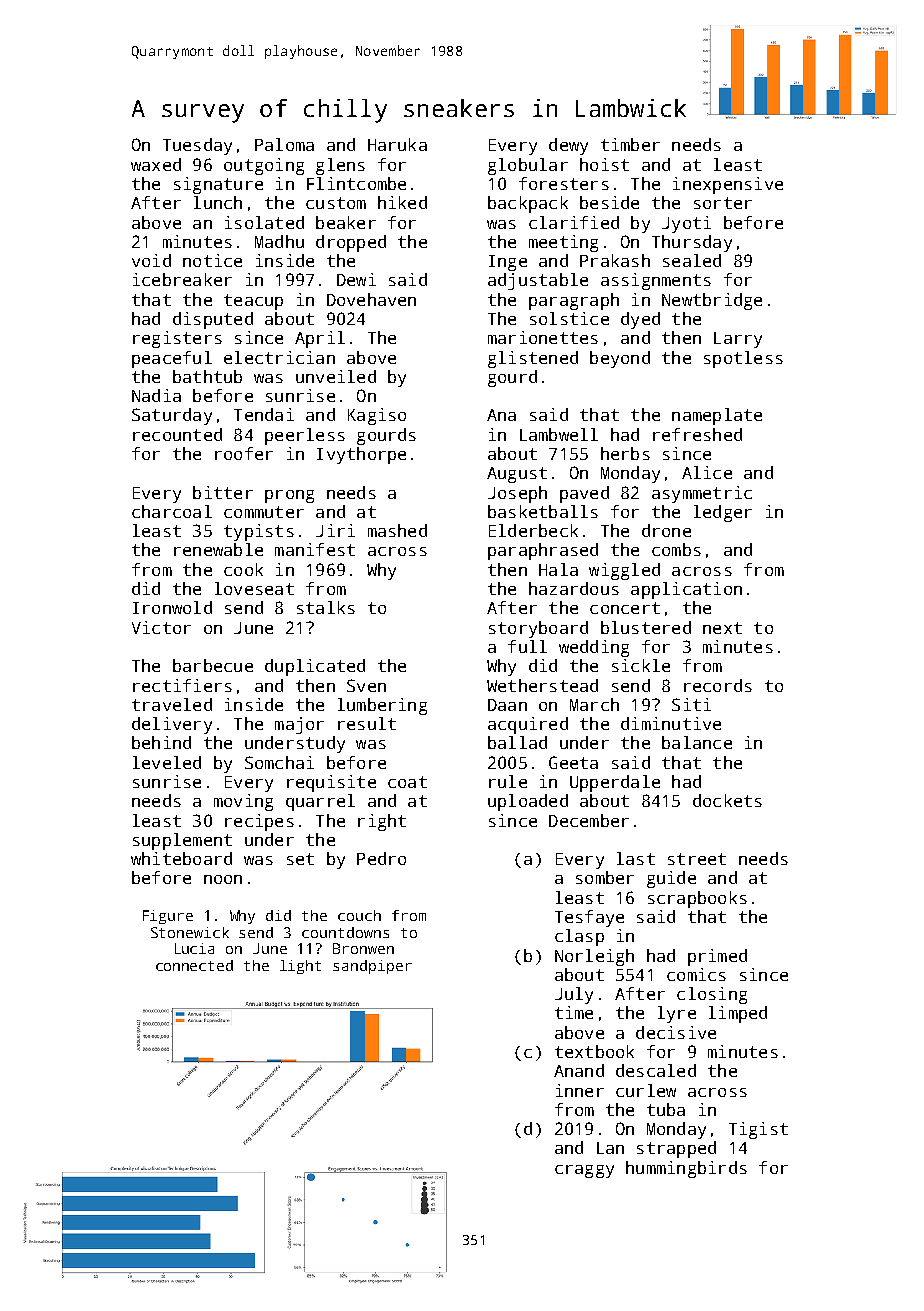 The image size is (924, 1311). Describe the element at coordinates (194, 965) in the screenshot. I see `connected` at that location.
